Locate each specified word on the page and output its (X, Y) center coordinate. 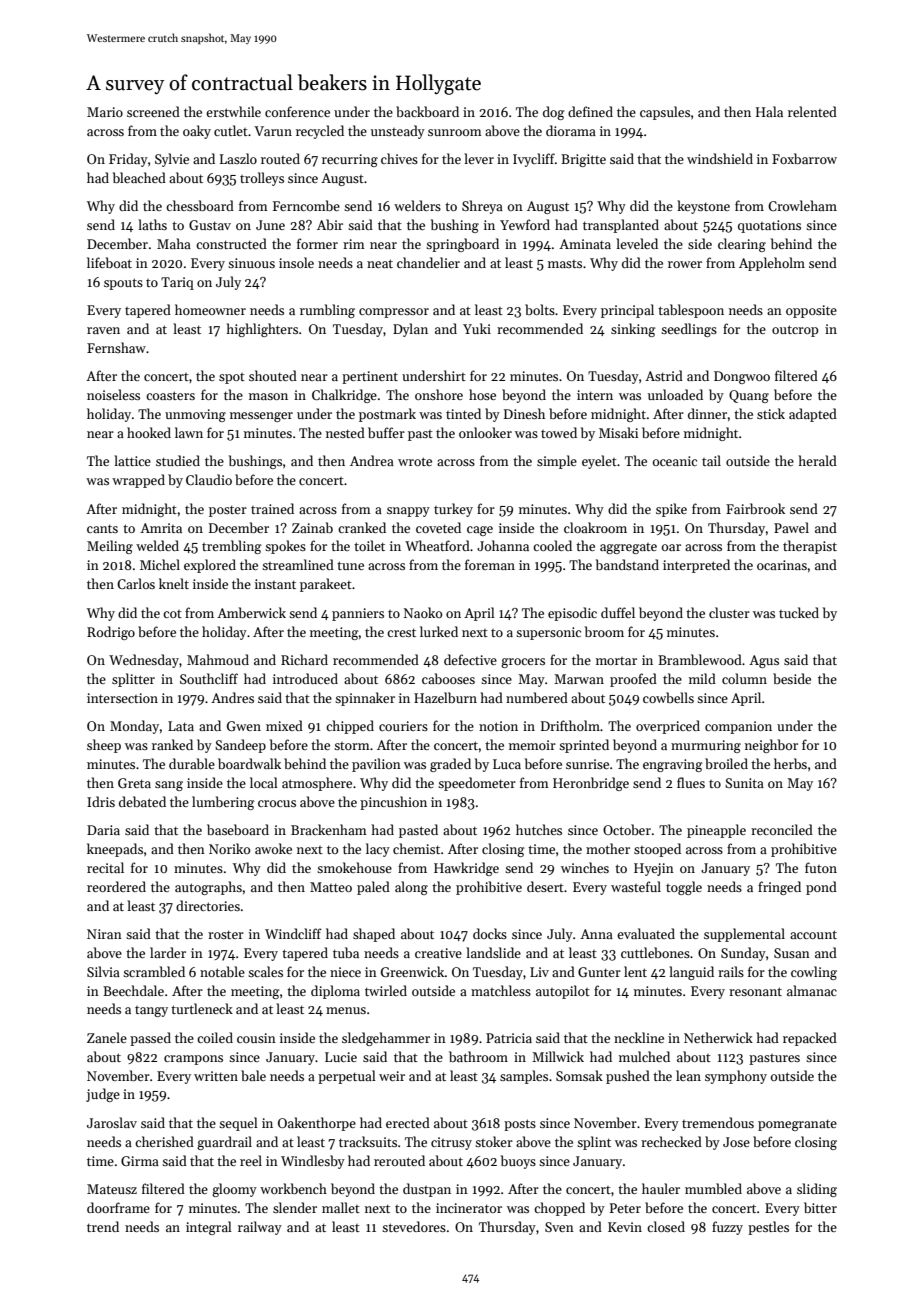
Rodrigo (111, 633)
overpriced (668, 727)
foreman (490, 564)
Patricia (509, 1038)
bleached (139, 177)
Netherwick (718, 1037)
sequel (238, 1124)
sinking (633, 330)
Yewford (525, 224)
